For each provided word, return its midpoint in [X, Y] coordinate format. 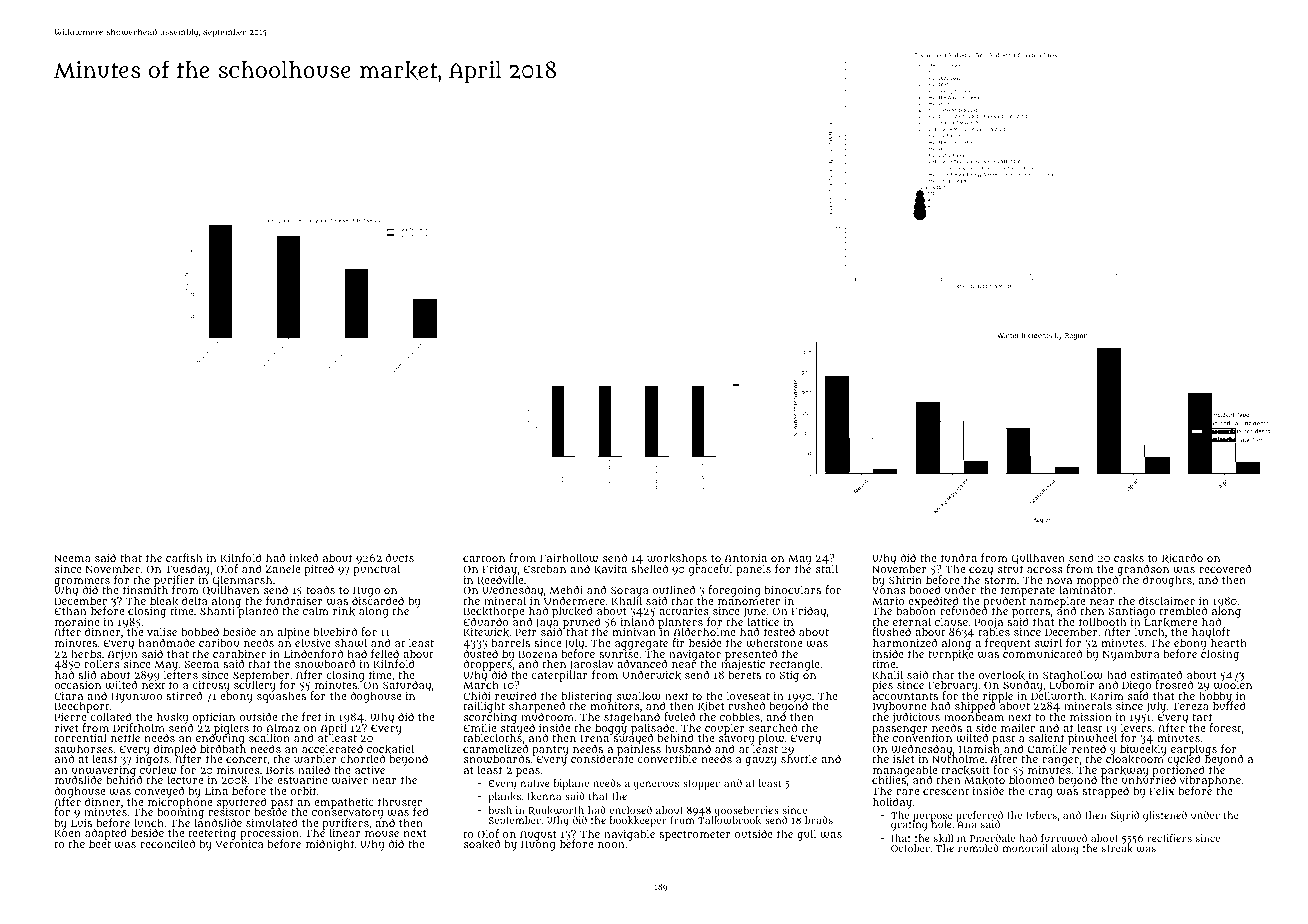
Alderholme [705, 631]
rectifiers [1169, 838]
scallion [269, 737]
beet [100, 844]
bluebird [335, 631]
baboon [916, 611]
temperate [1028, 591]
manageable [905, 771]
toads [320, 589]
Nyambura [1131, 655]
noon [611, 845]
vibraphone [1210, 781]
